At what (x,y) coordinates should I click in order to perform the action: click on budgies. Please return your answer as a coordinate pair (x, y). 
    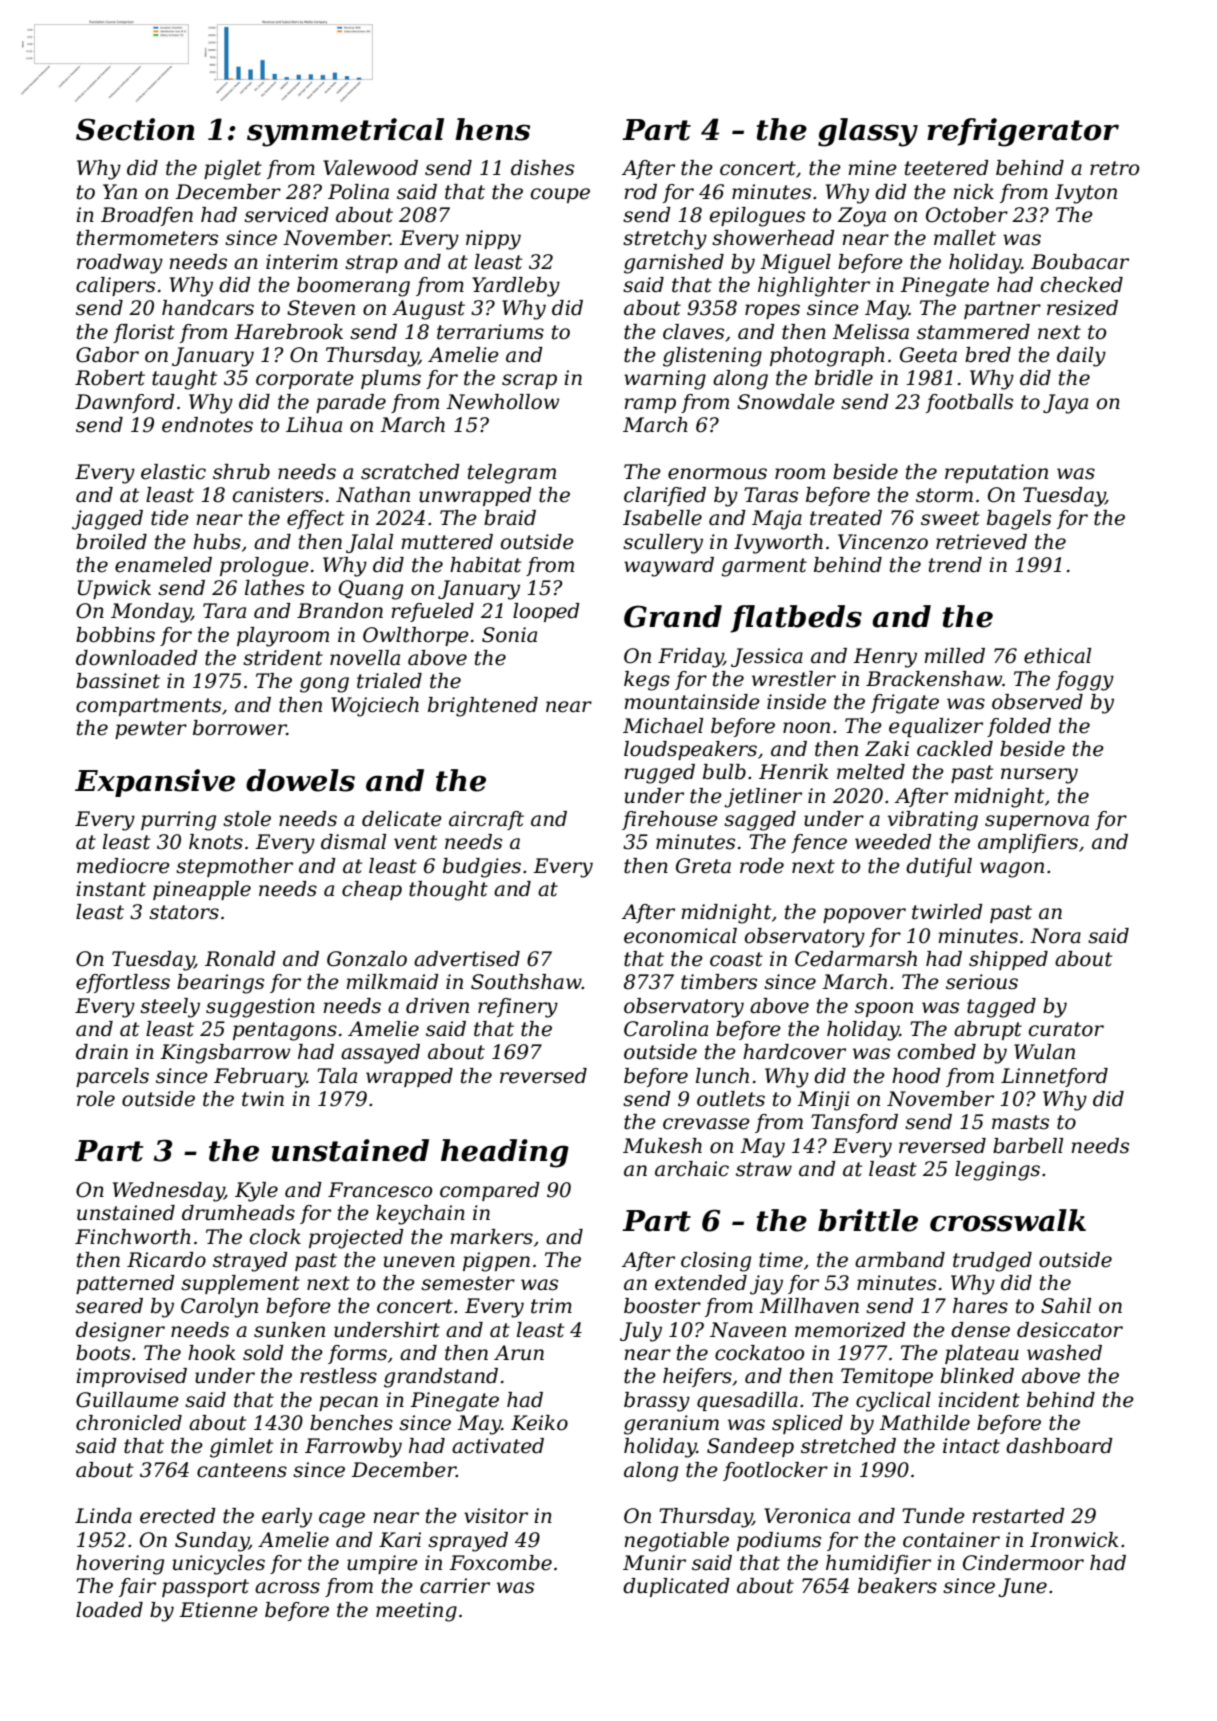
    Looking at the image, I should click on (482, 868).
